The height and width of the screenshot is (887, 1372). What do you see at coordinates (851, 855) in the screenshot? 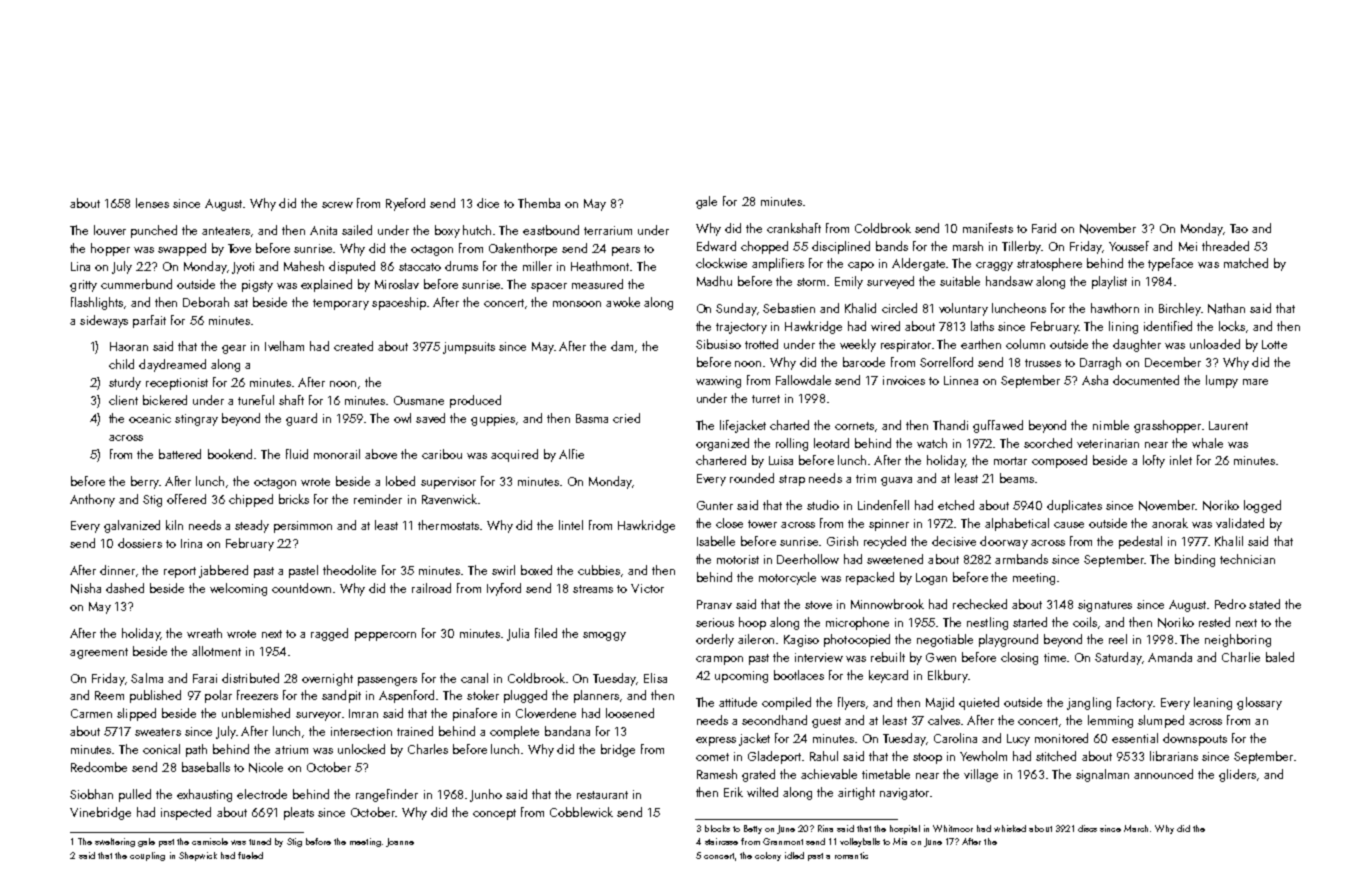
I see `romantic` at bounding box center [851, 855].
